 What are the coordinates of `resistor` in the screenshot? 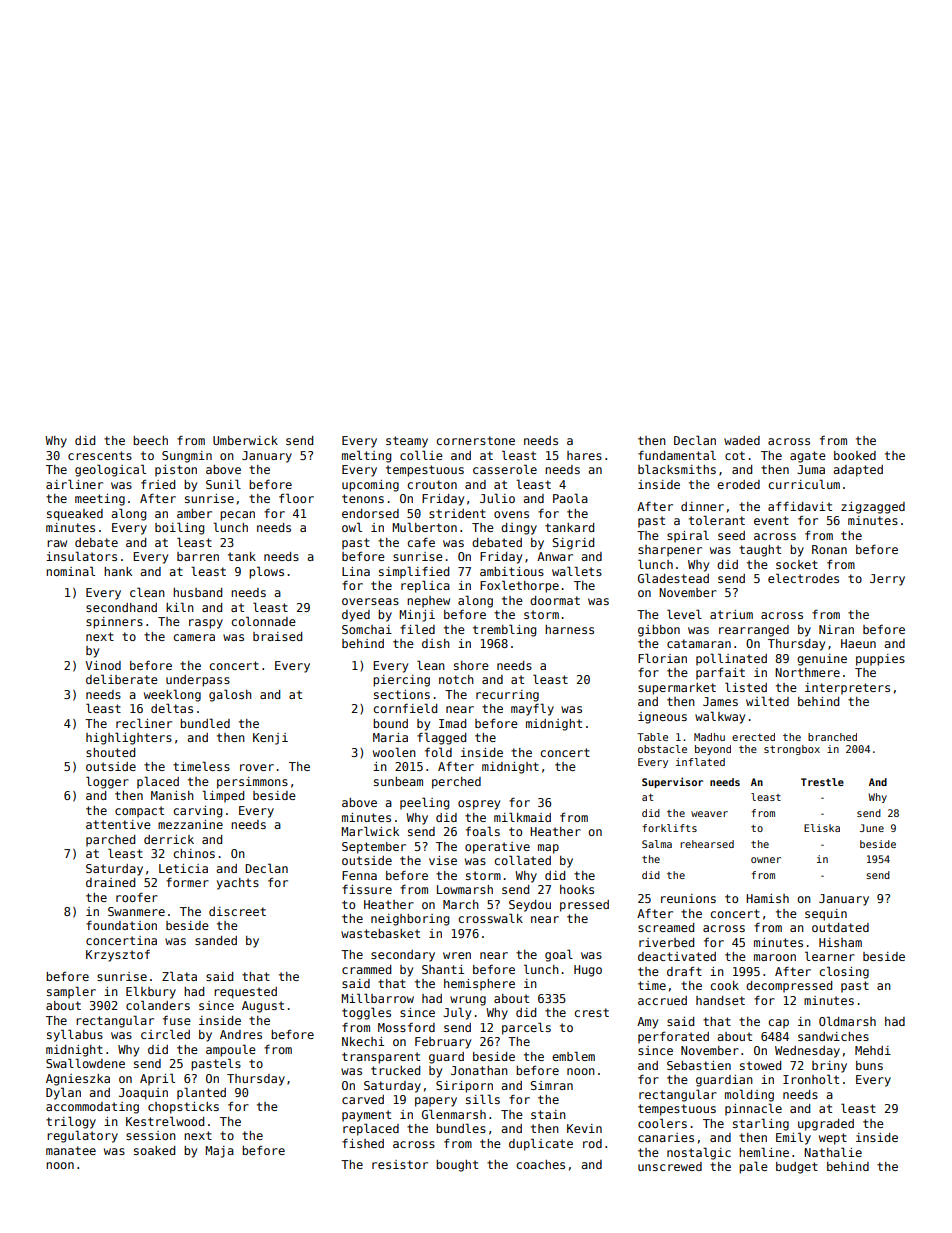 It's located at (400, 1164).
